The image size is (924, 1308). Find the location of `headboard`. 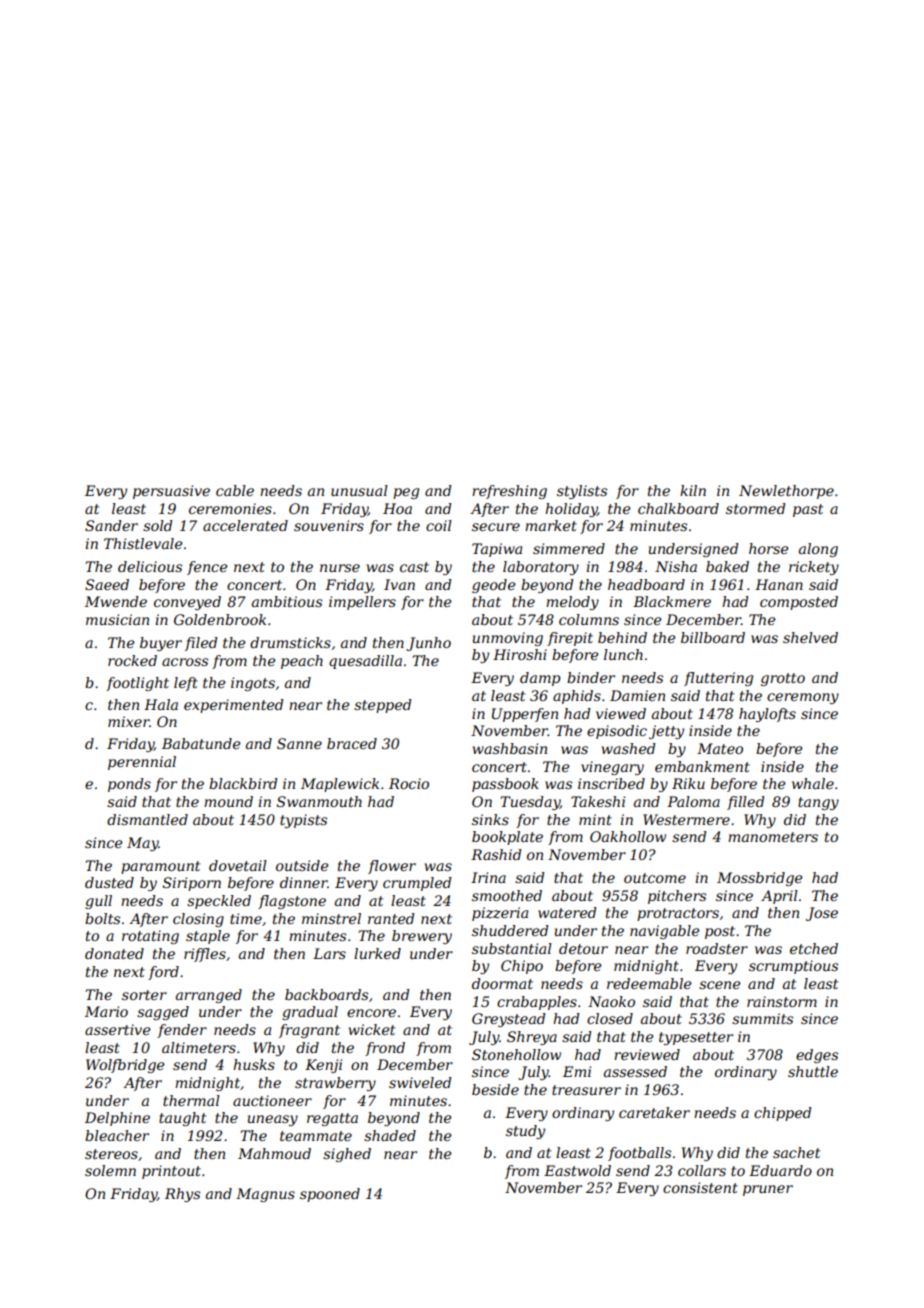

headboard is located at coordinates (646, 584).
